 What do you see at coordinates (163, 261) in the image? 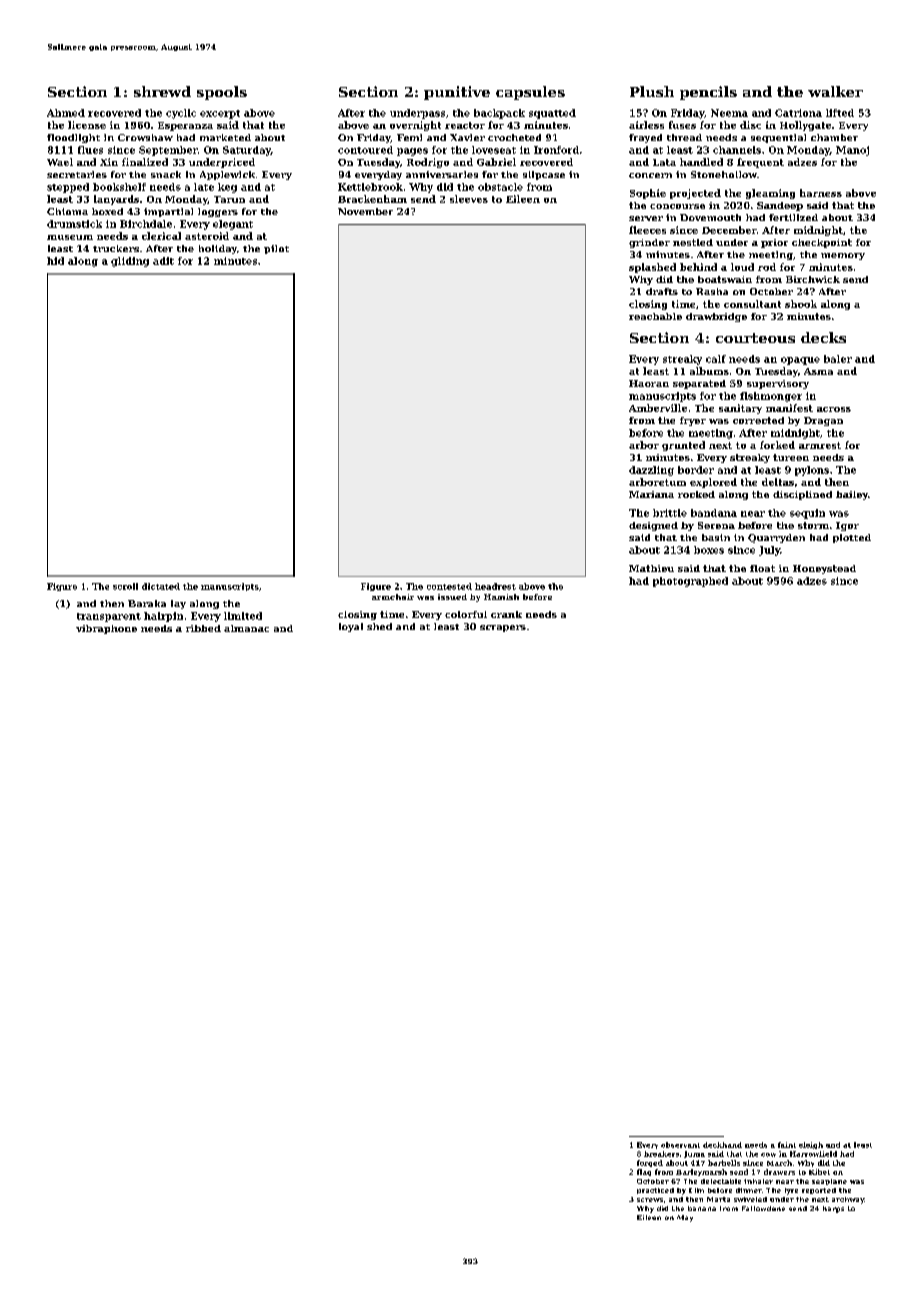
I see `adit` at bounding box center [163, 261].
